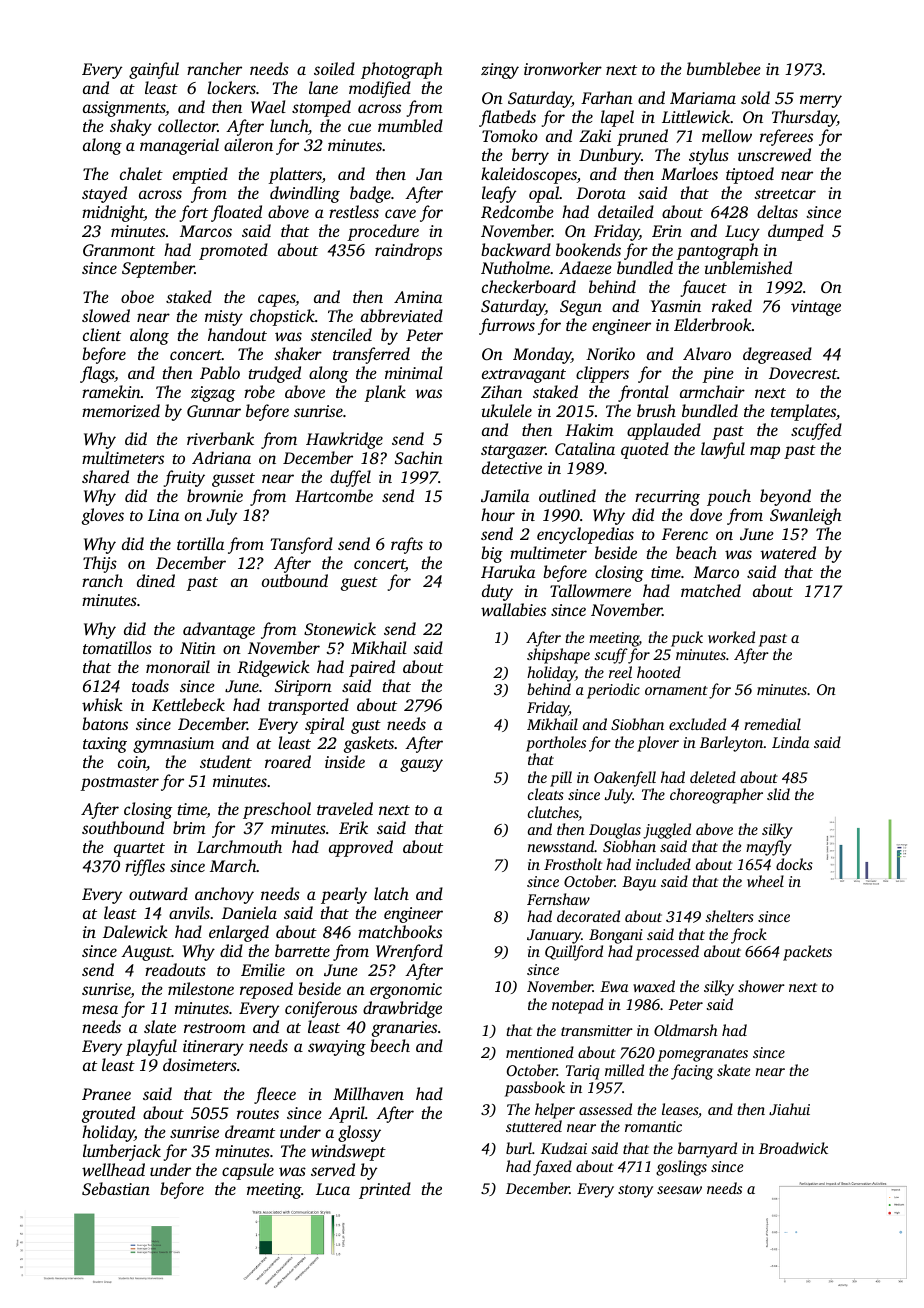  Describe the element at coordinates (178, 666) in the screenshot. I see `monorail` at that location.
